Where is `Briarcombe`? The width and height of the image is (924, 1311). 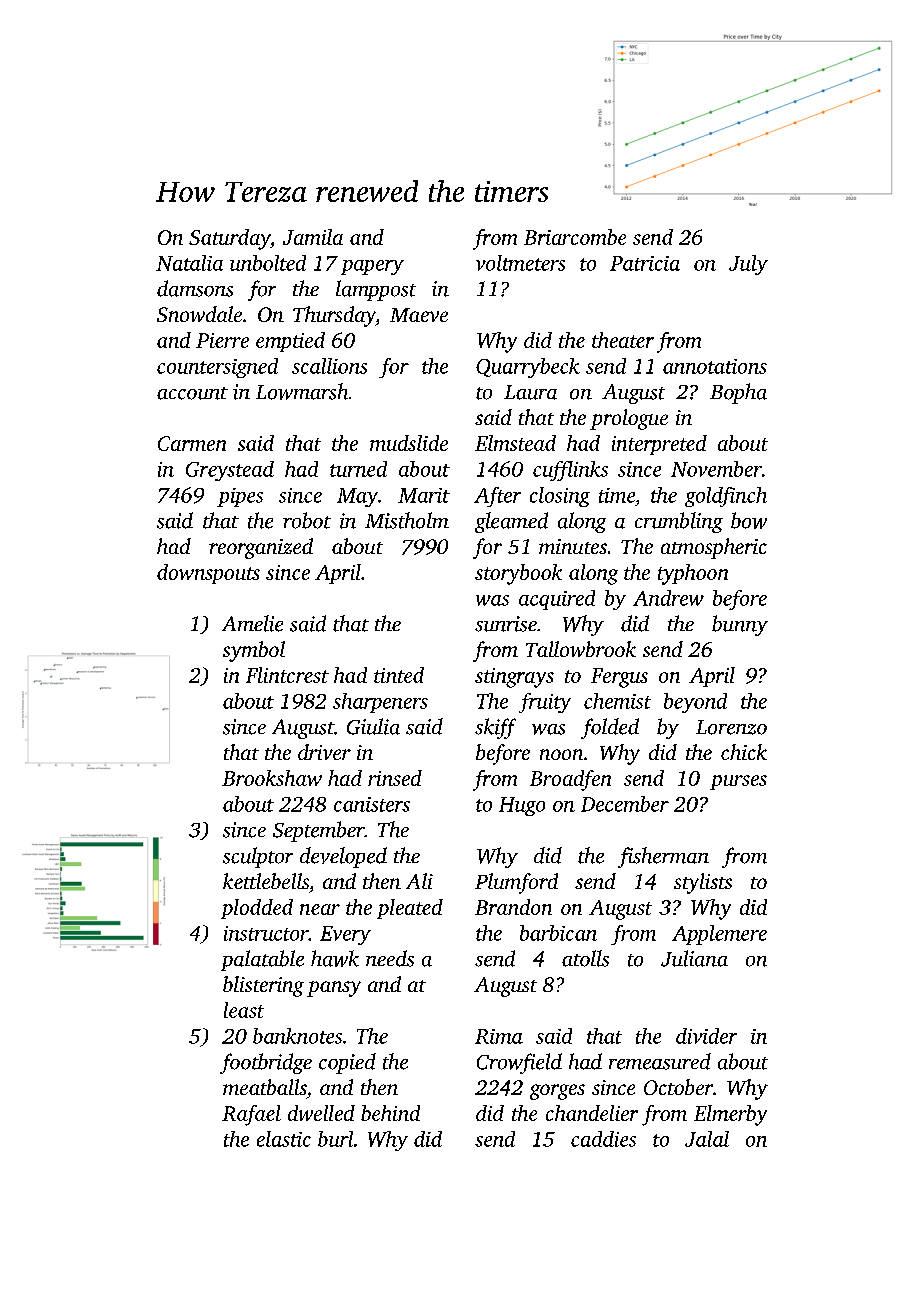 Briarcombe is located at coordinates (575, 237).
